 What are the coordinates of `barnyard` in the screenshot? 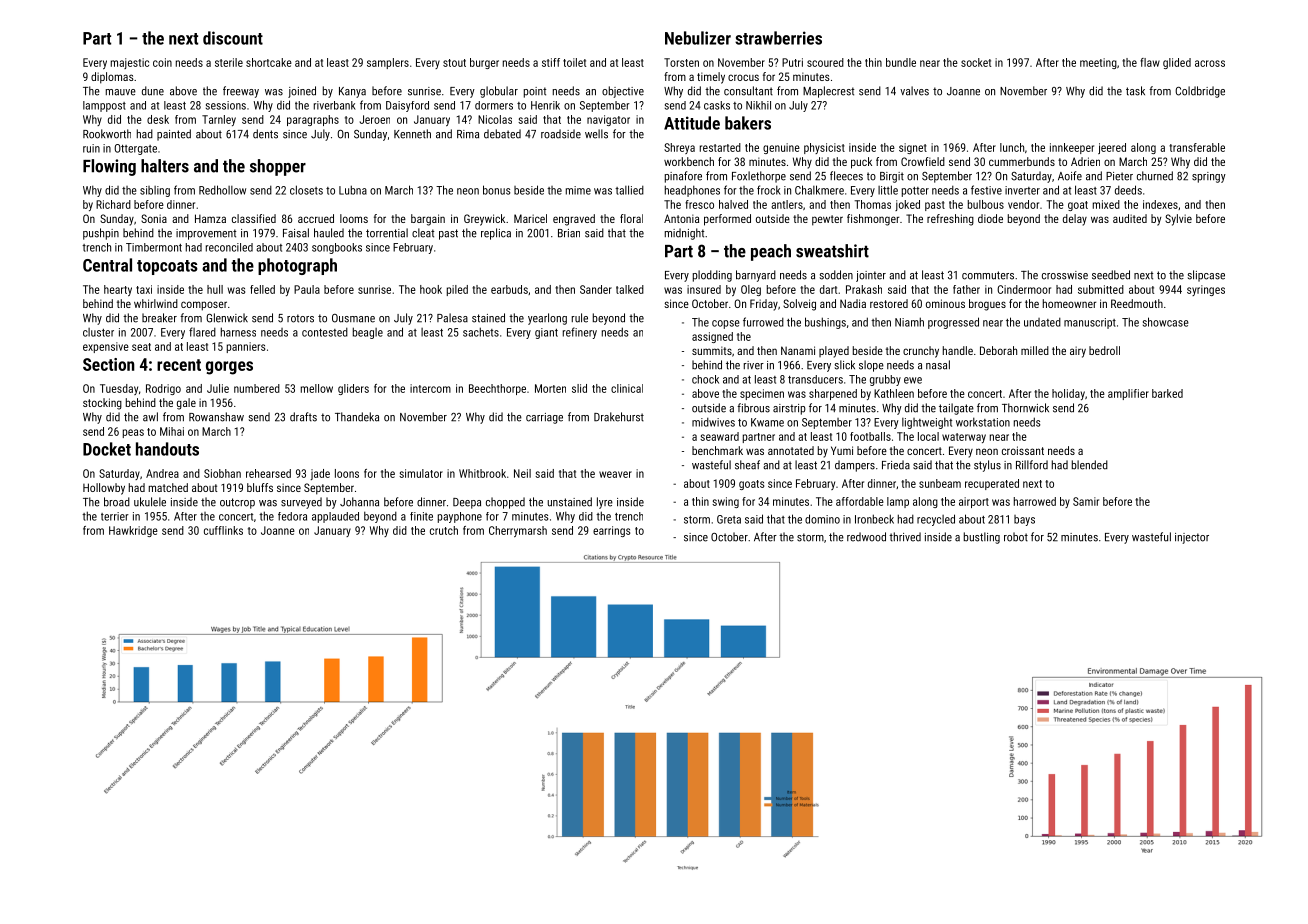 It's located at (756, 276).
